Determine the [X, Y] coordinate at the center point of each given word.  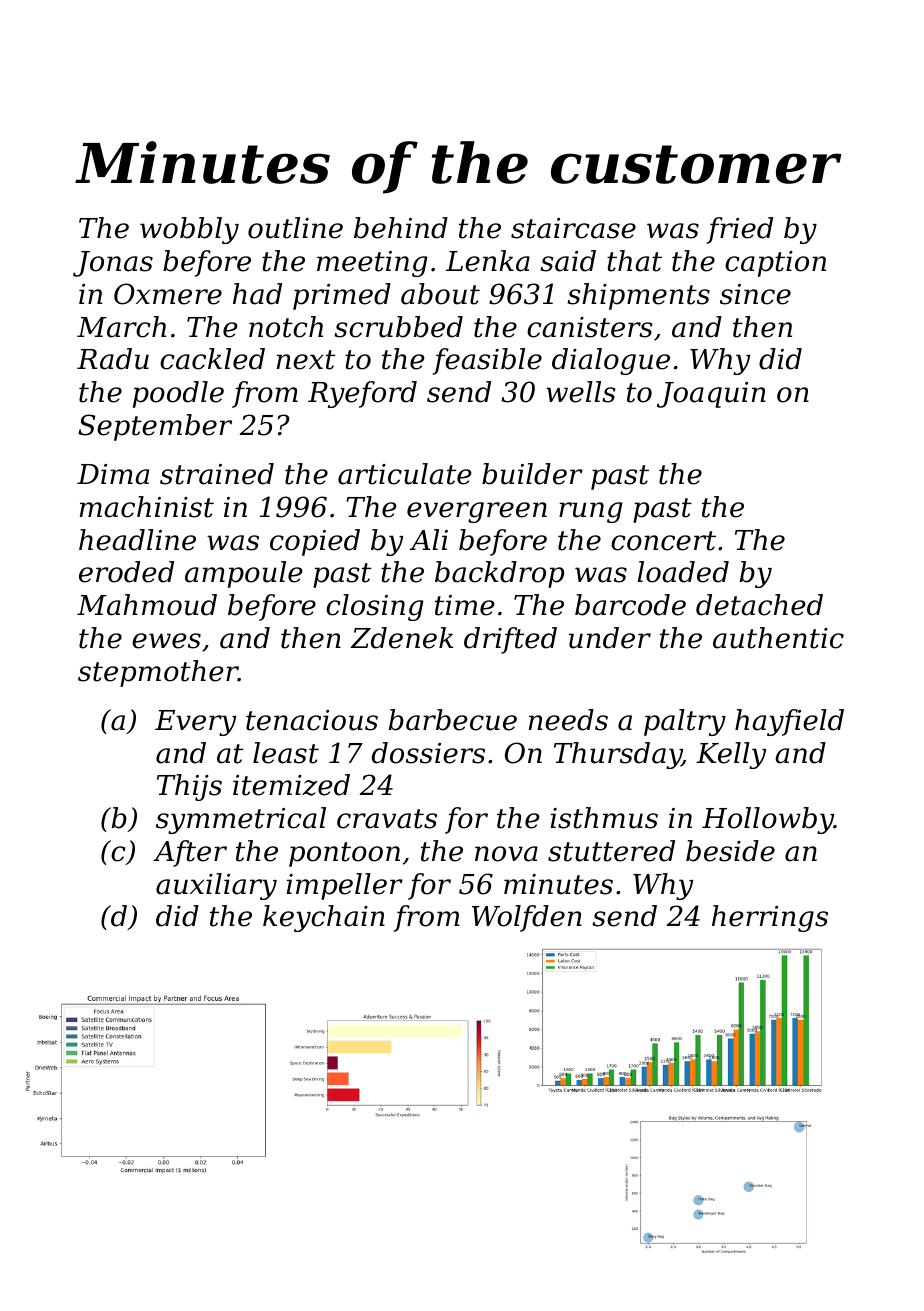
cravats [387, 819]
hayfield [789, 722]
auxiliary [216, 886]
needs [568, 720]
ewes [166, 641]
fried [739, 230]
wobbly [189, 230]
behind [401, 228]
